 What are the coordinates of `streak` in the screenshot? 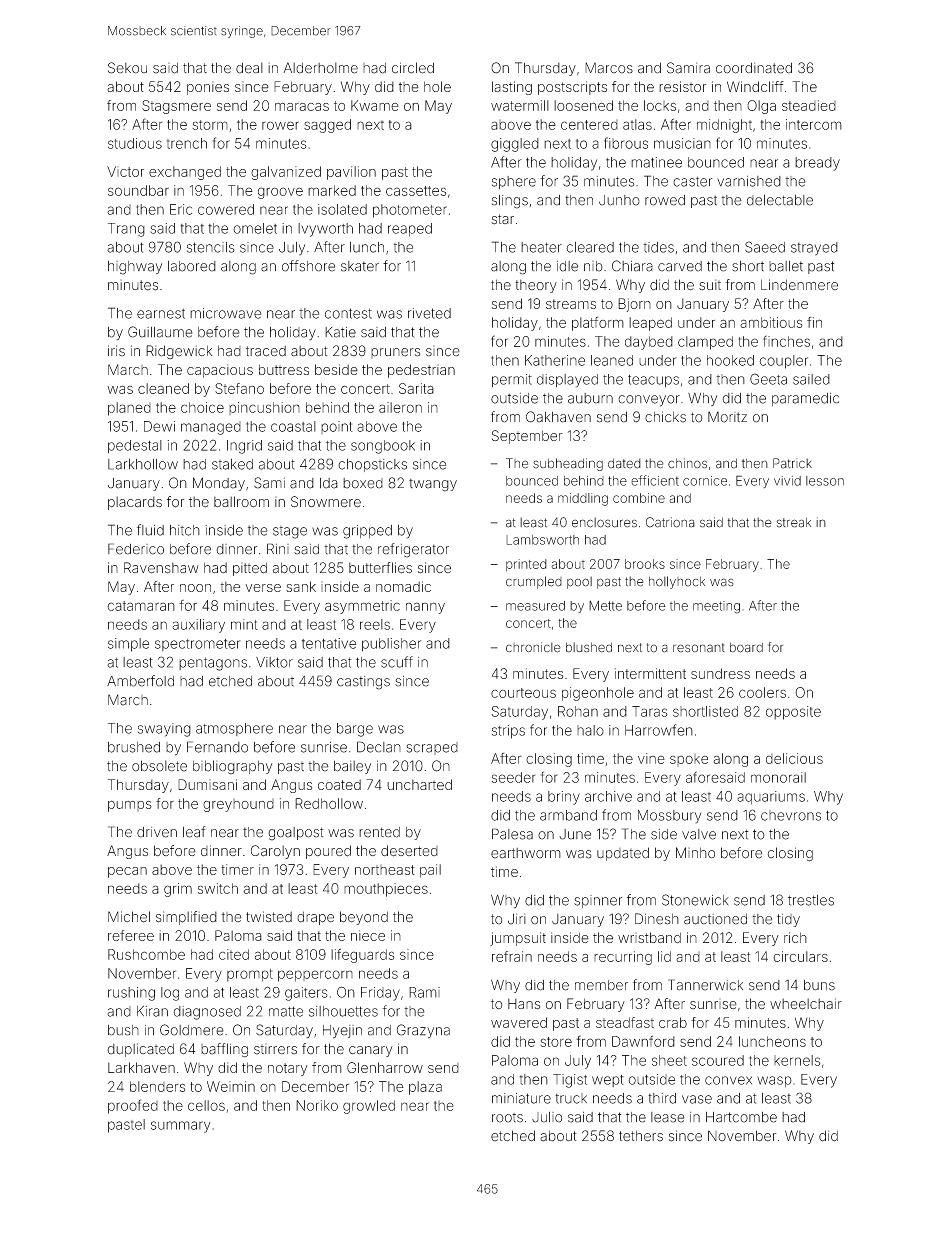 It's located at (794, 522).
